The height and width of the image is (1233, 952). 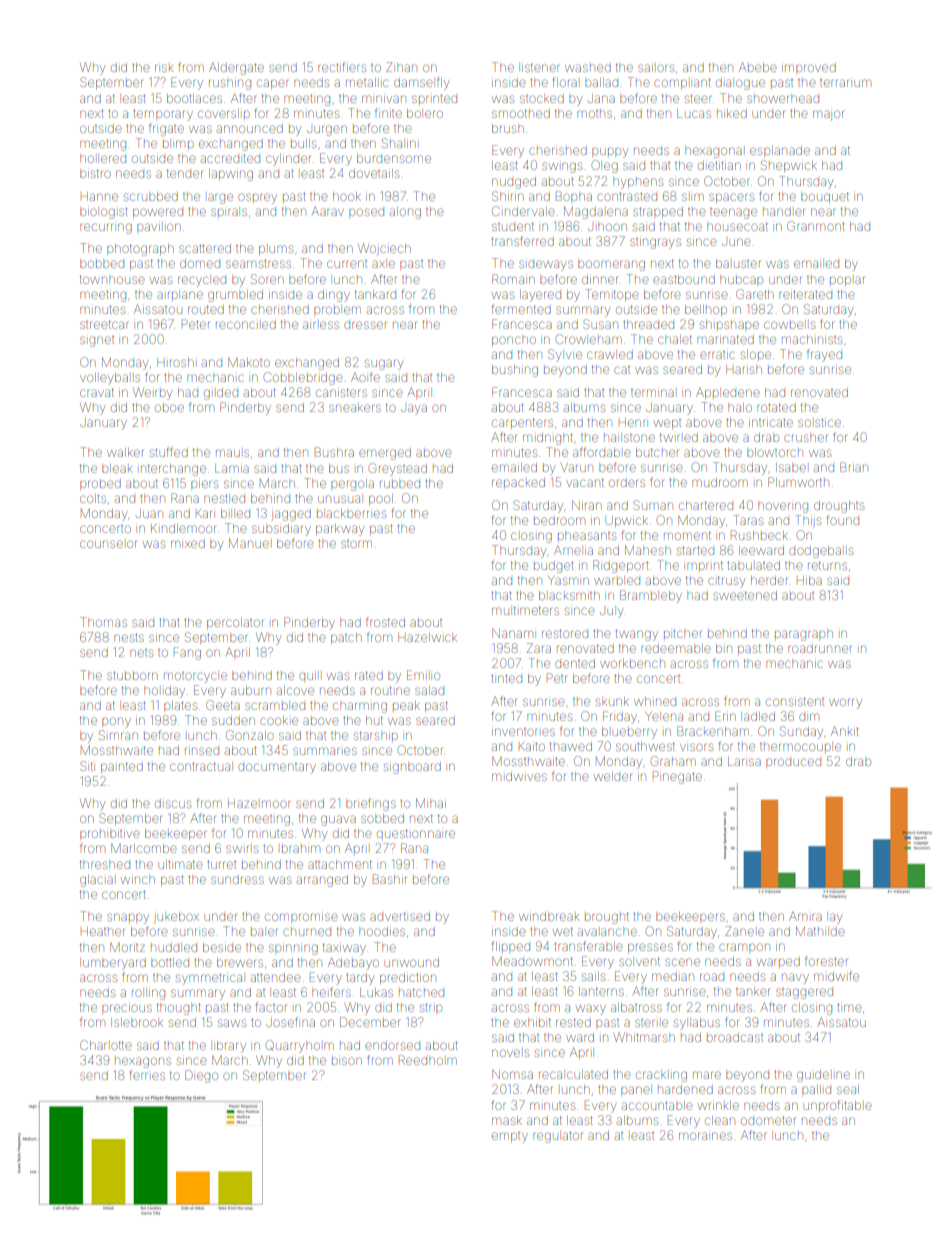 What do you see at coordinates (114, 964) in the image?
I see `lumberyard` at bounding box center [114, 964].
